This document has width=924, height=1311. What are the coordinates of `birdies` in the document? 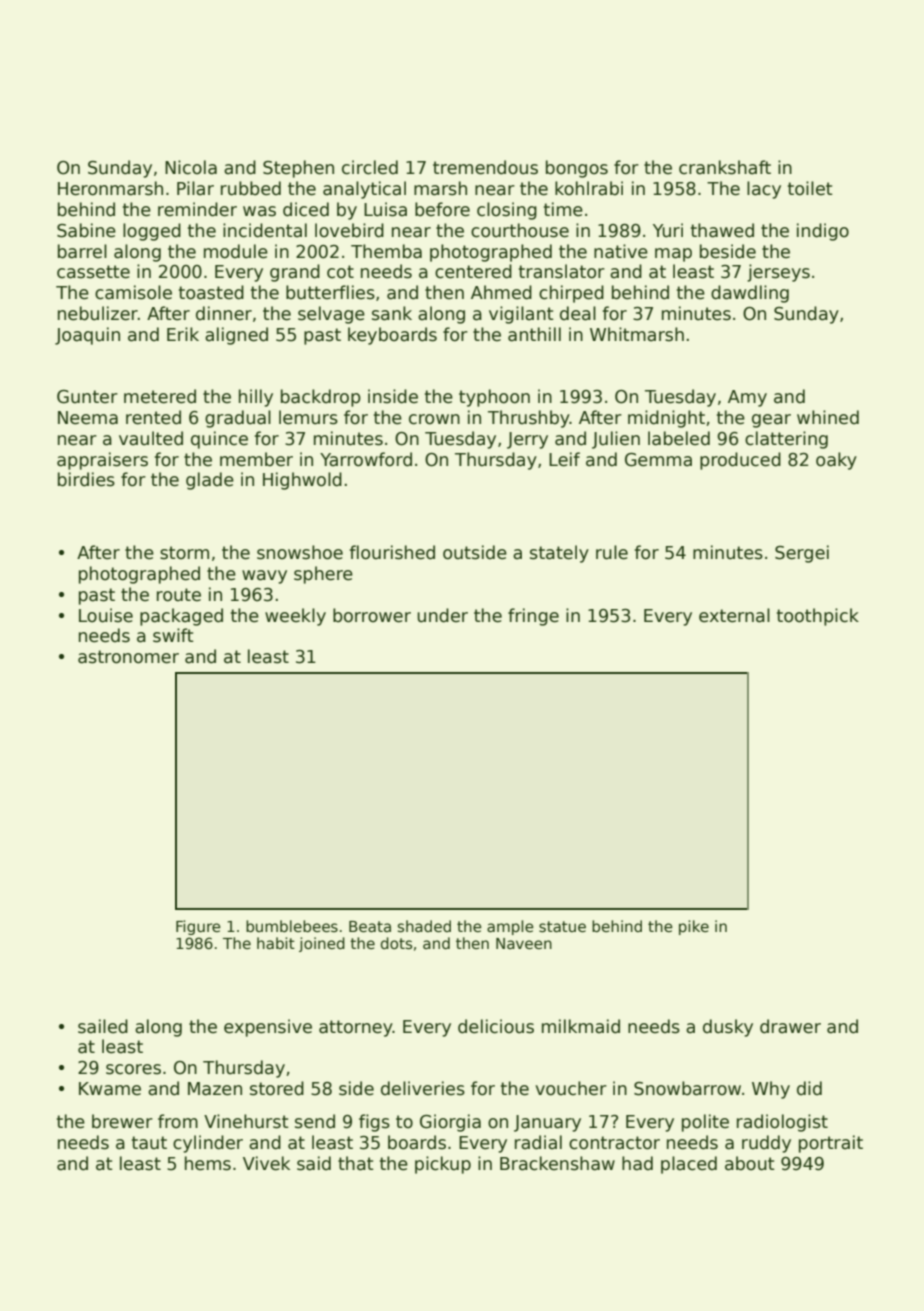 It's located at (86, 479).
